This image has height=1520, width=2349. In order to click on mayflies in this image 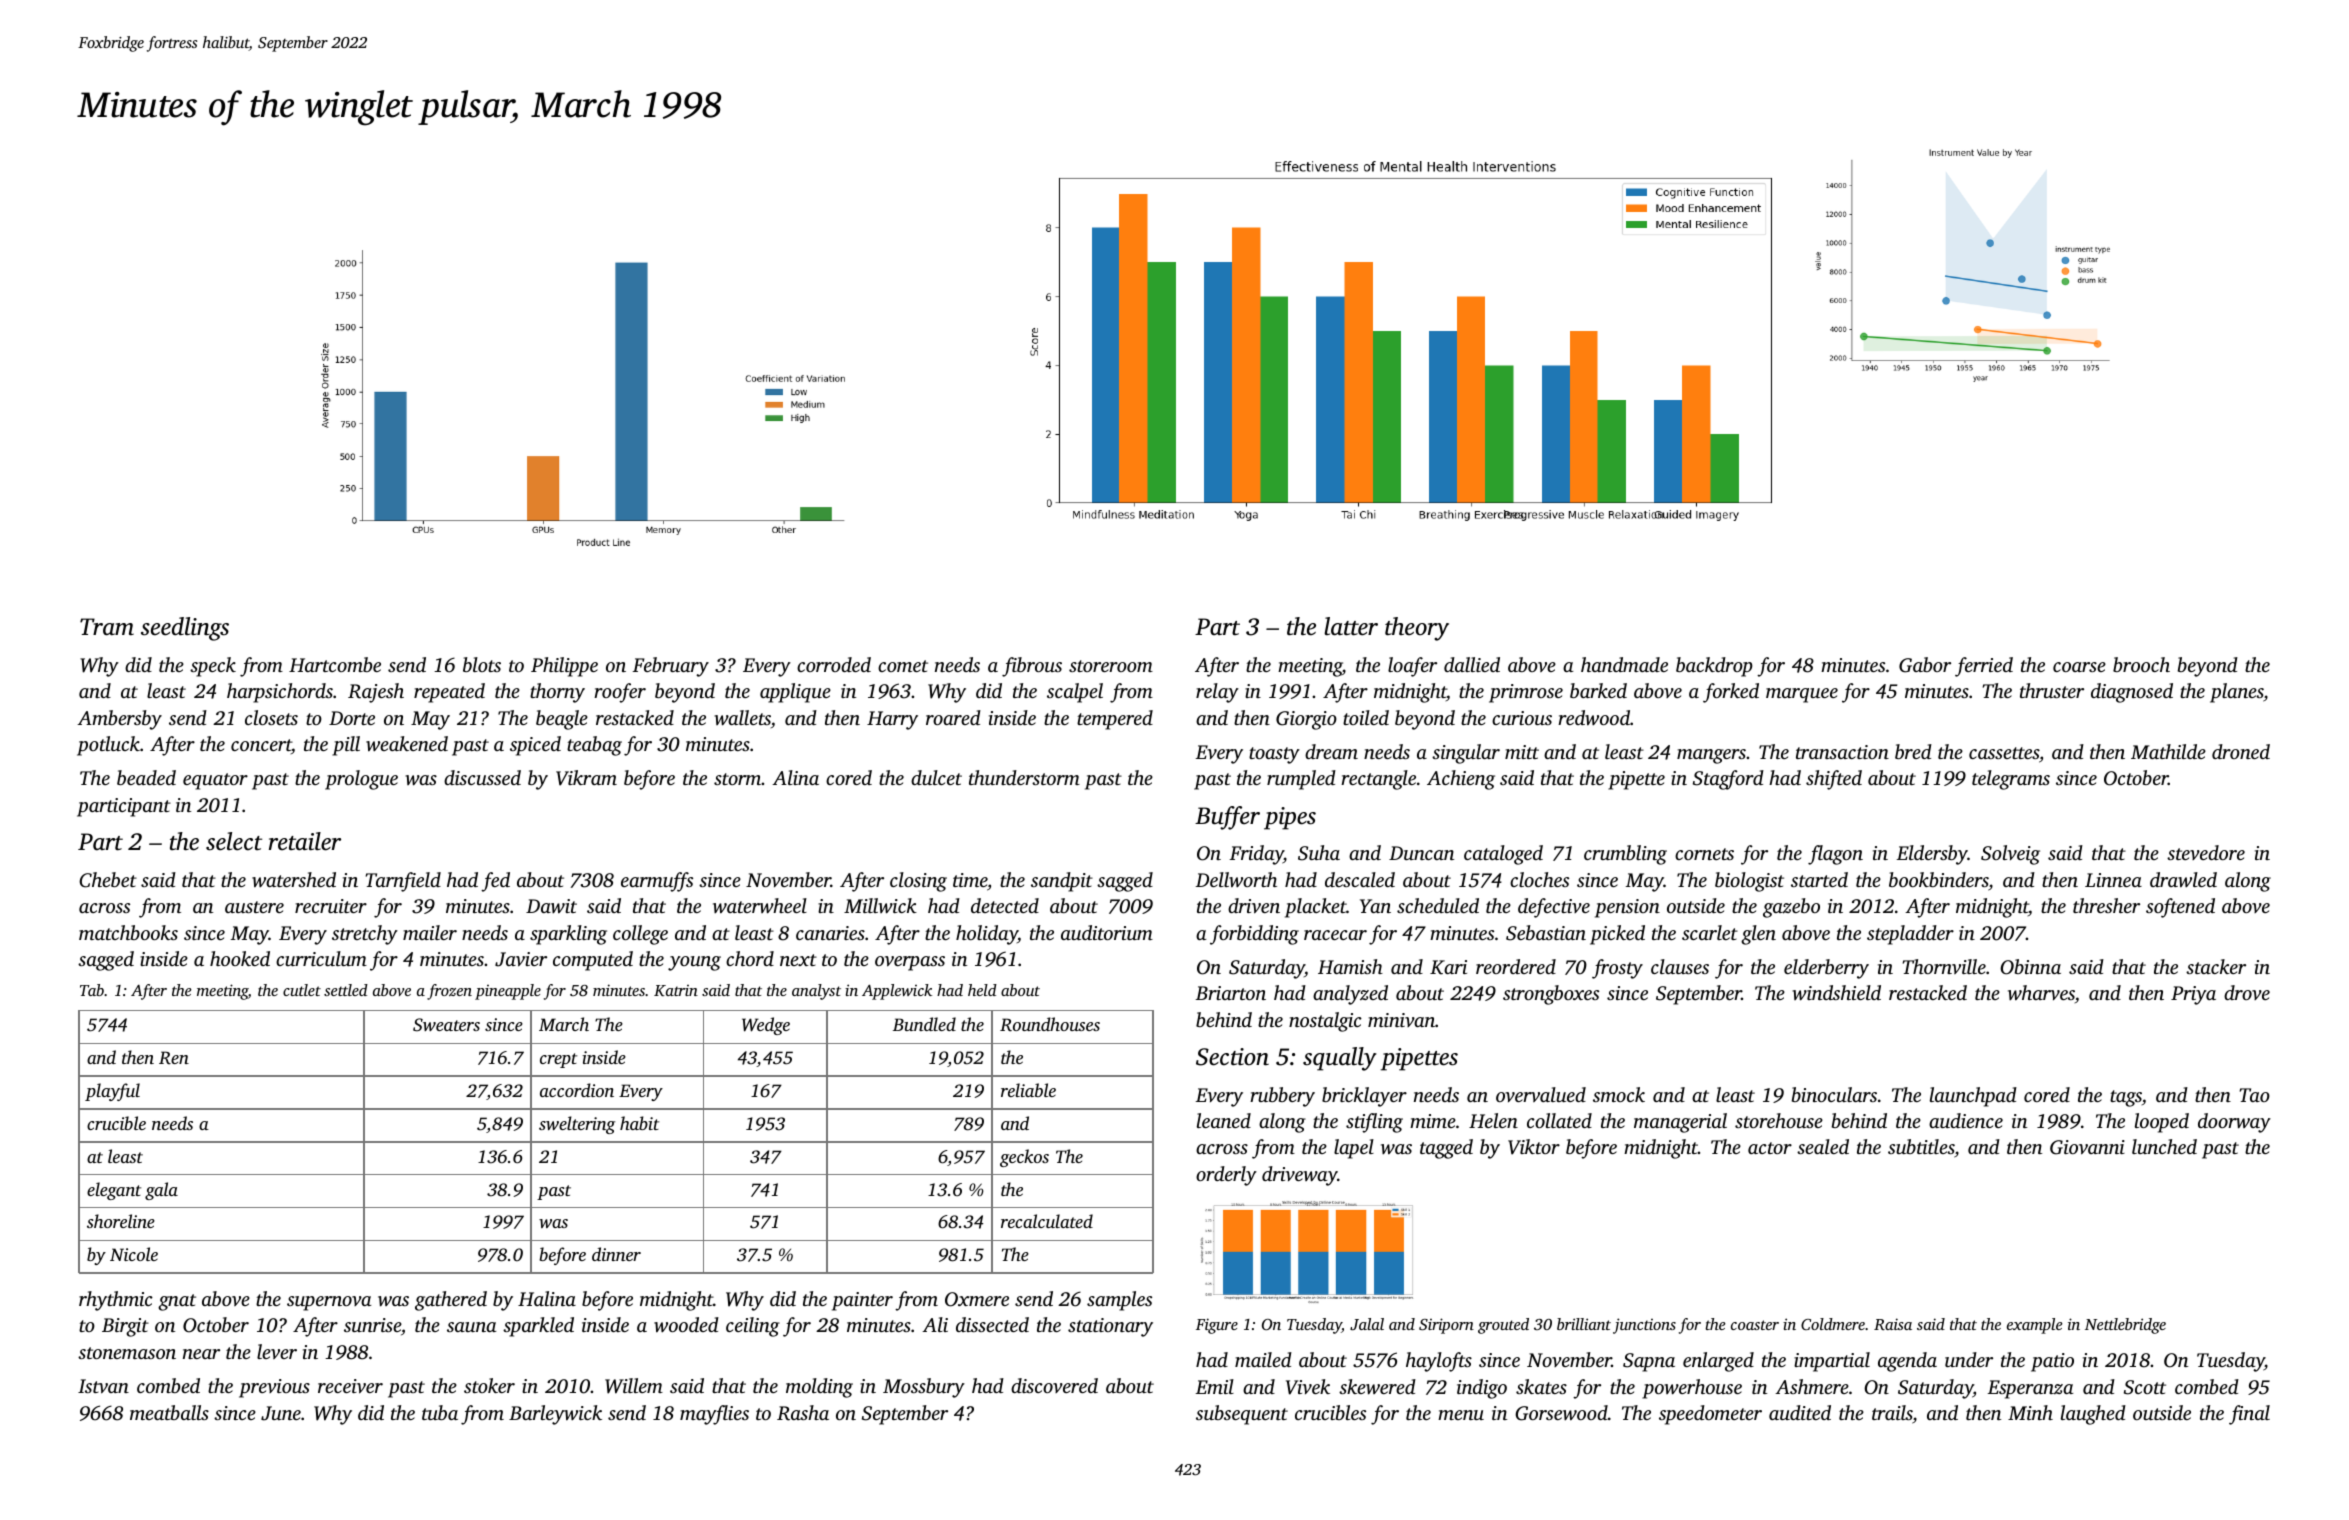, I will do `click(714, 1415)`.
